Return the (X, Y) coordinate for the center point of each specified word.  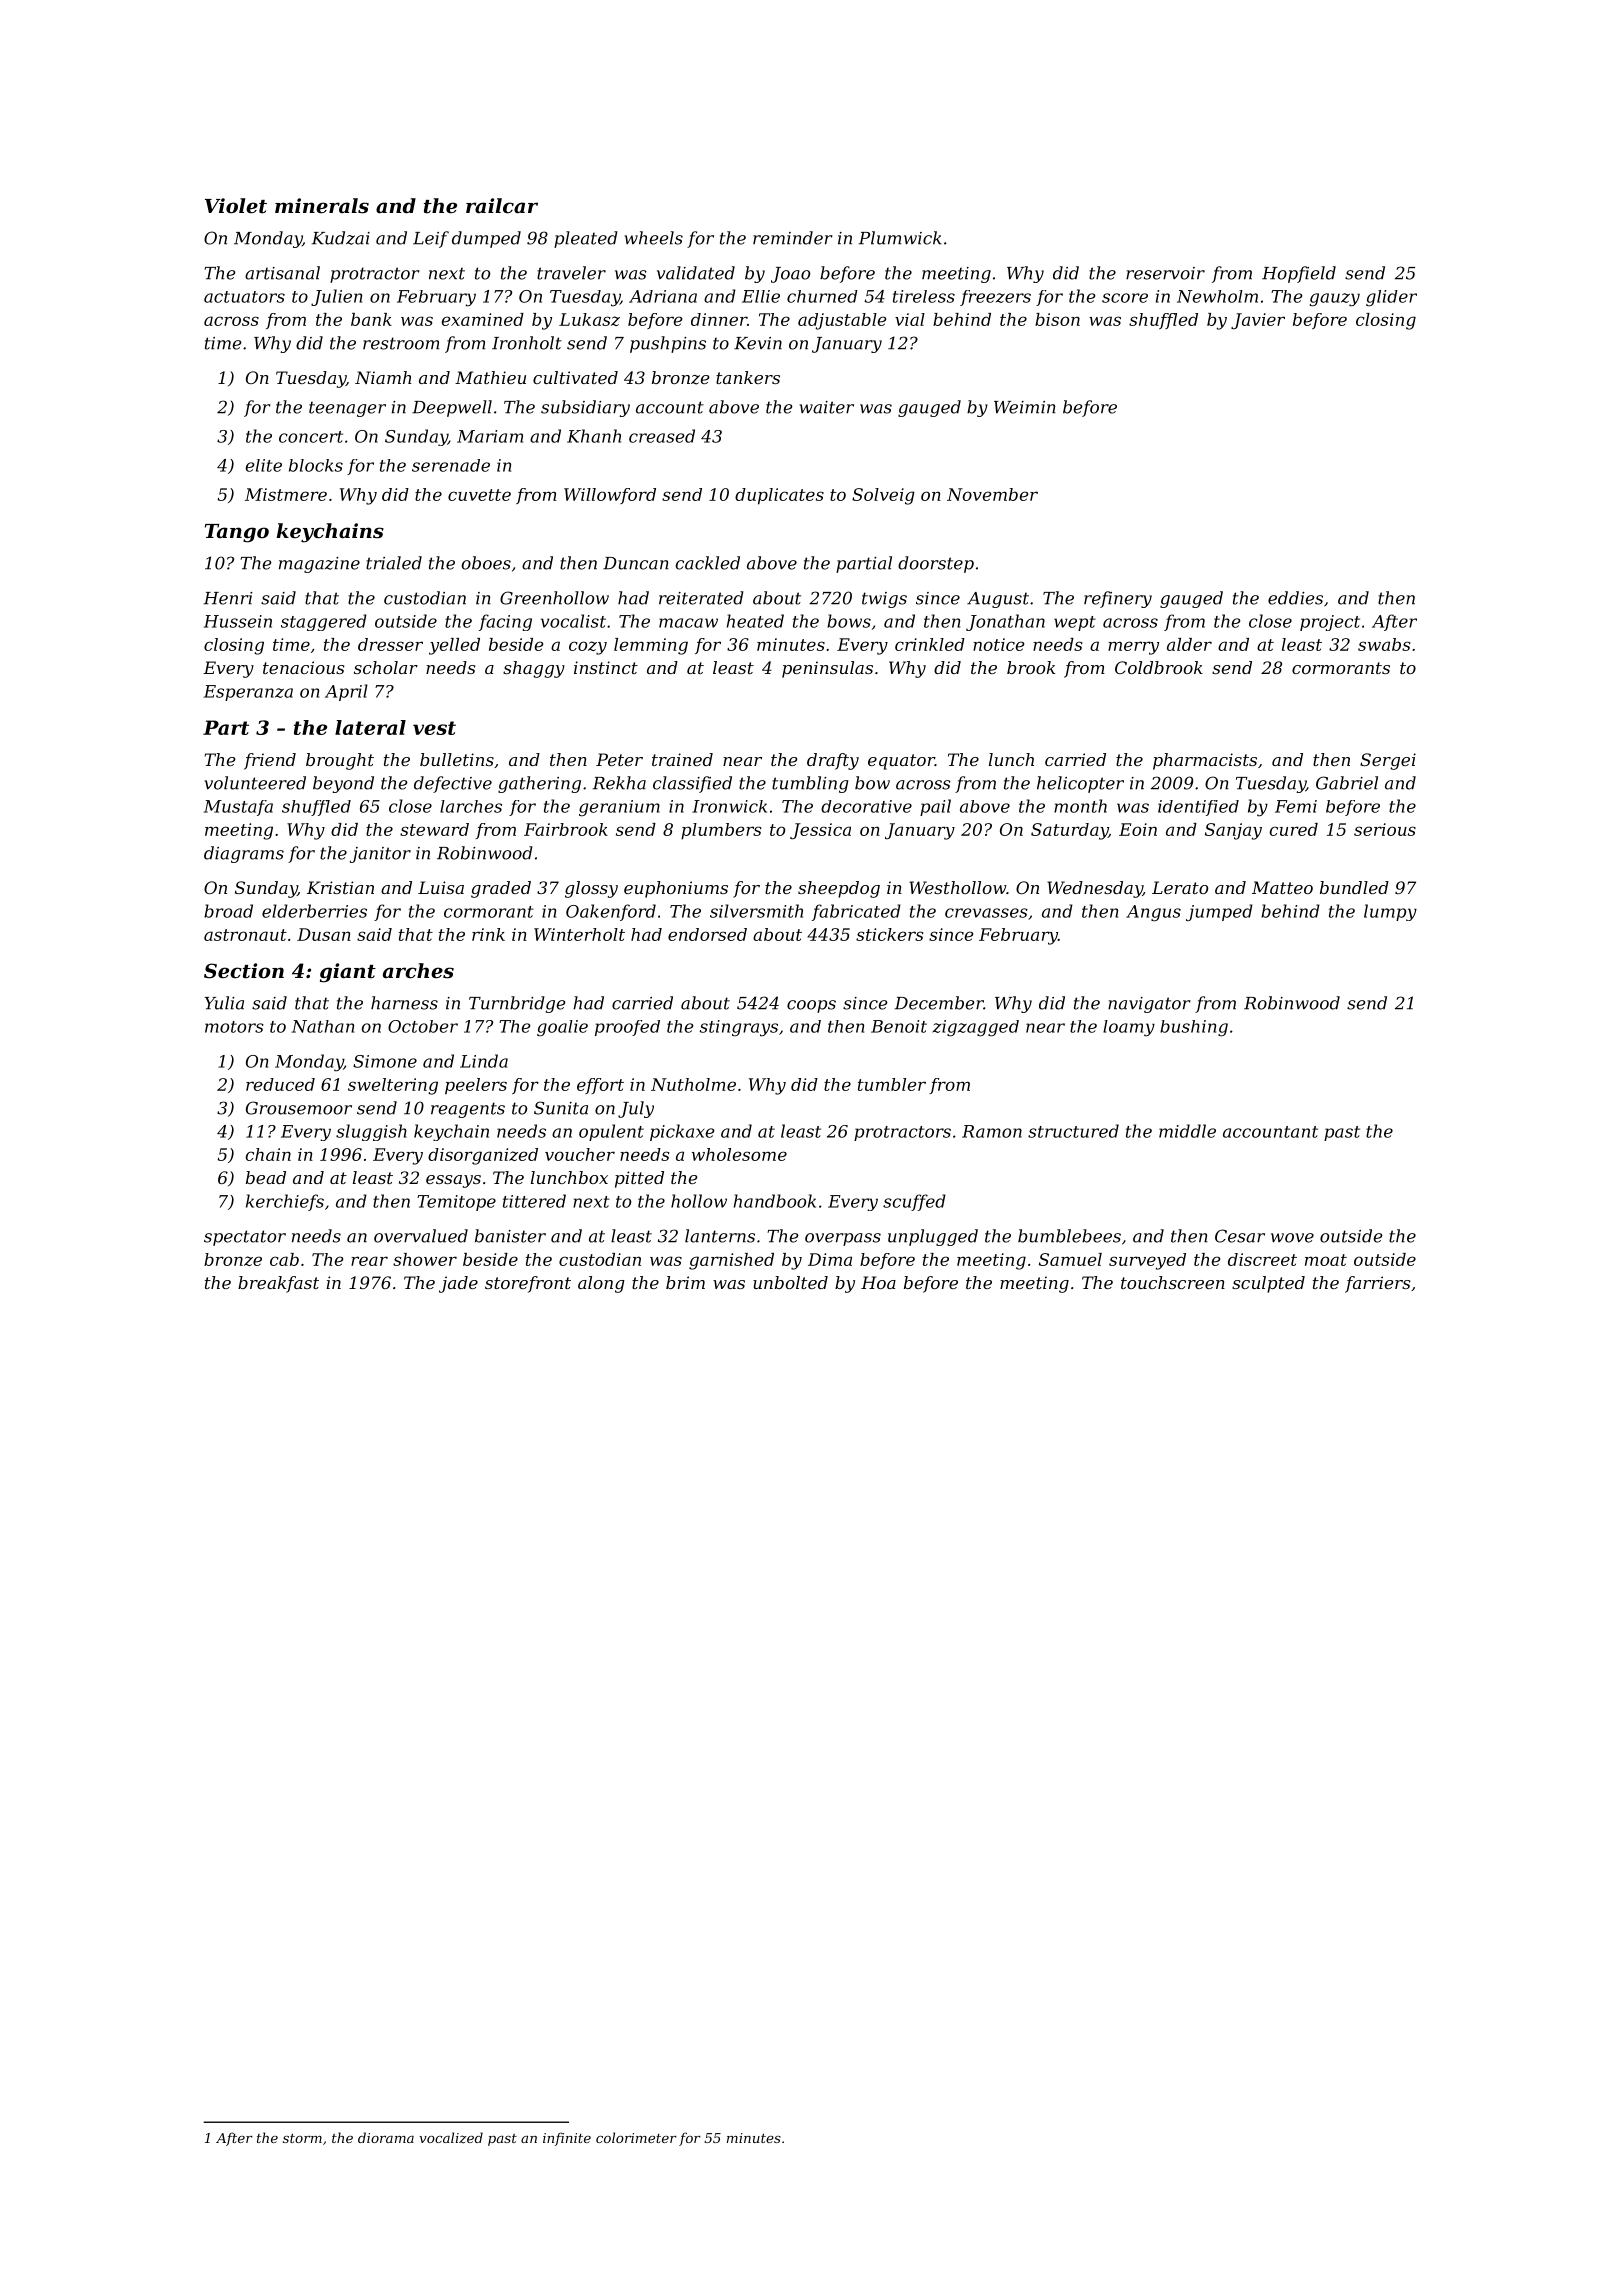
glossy (591, 889)
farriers (1377, 1284)
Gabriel (1347, 783)
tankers (748, 377)
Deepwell (452, 408)
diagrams (244, 854)
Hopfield (1299, 274)
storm (302, 2138)
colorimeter (636, 2137)
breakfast (278, 1284)
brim (685, 1282)
